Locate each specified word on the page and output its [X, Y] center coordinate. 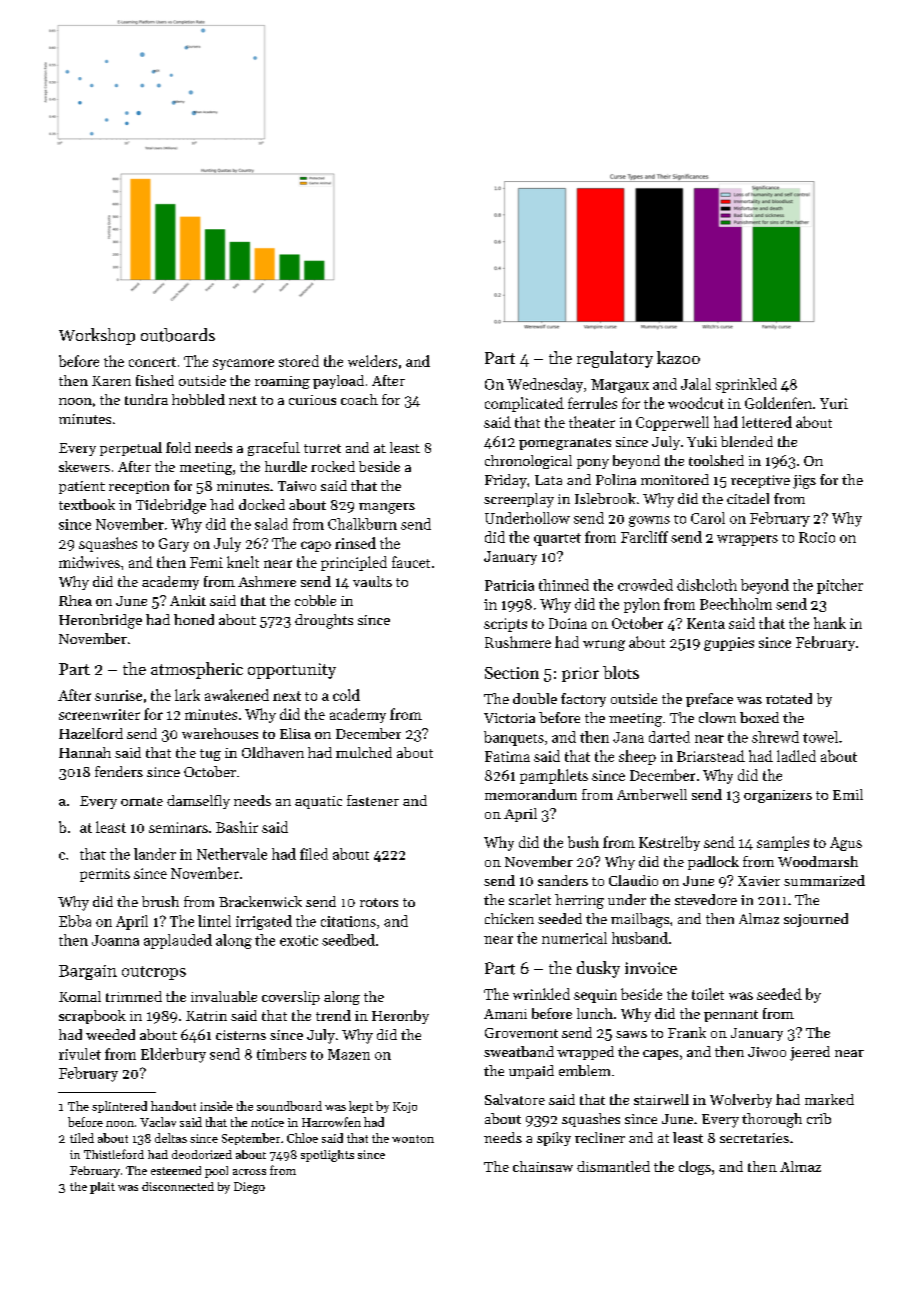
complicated [524, 404]
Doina [568, 623]
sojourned [816, 920]
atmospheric [197, 670]
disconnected [178, 1186]
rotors [379, 902]
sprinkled [746, 385]
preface [709, 700]
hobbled [198, 399]
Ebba [75, 921]
